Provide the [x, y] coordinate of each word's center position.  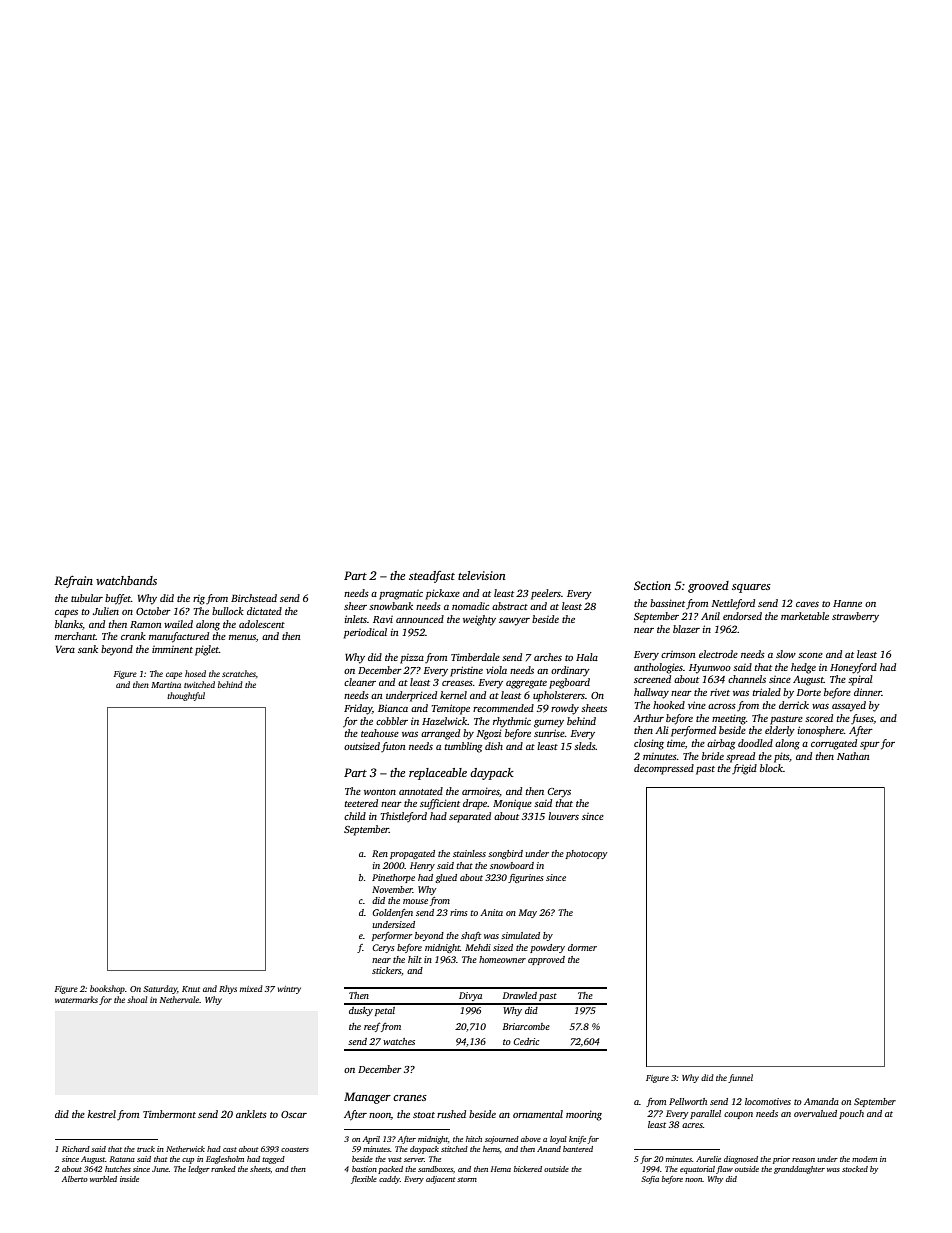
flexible [364, 1180]
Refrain [73, 581]
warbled [103, 1179]
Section [652, 585]
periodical [365, 633]
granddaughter [799, 1170]
